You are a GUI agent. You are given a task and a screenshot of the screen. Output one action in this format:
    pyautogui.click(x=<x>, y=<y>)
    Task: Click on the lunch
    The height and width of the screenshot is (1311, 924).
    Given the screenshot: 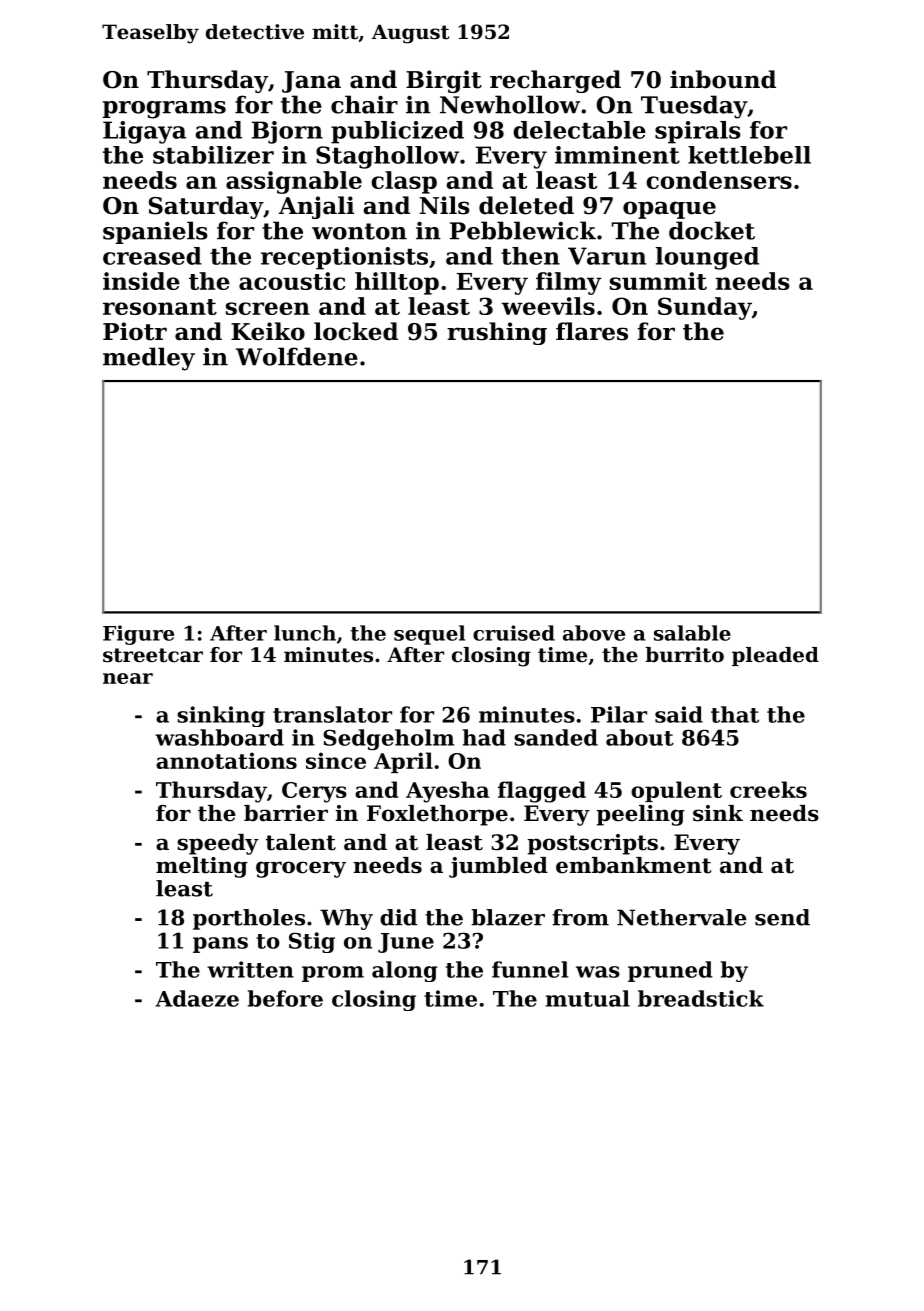 What is the action you would take?
    pyautogui.click(x=305, y=633)
